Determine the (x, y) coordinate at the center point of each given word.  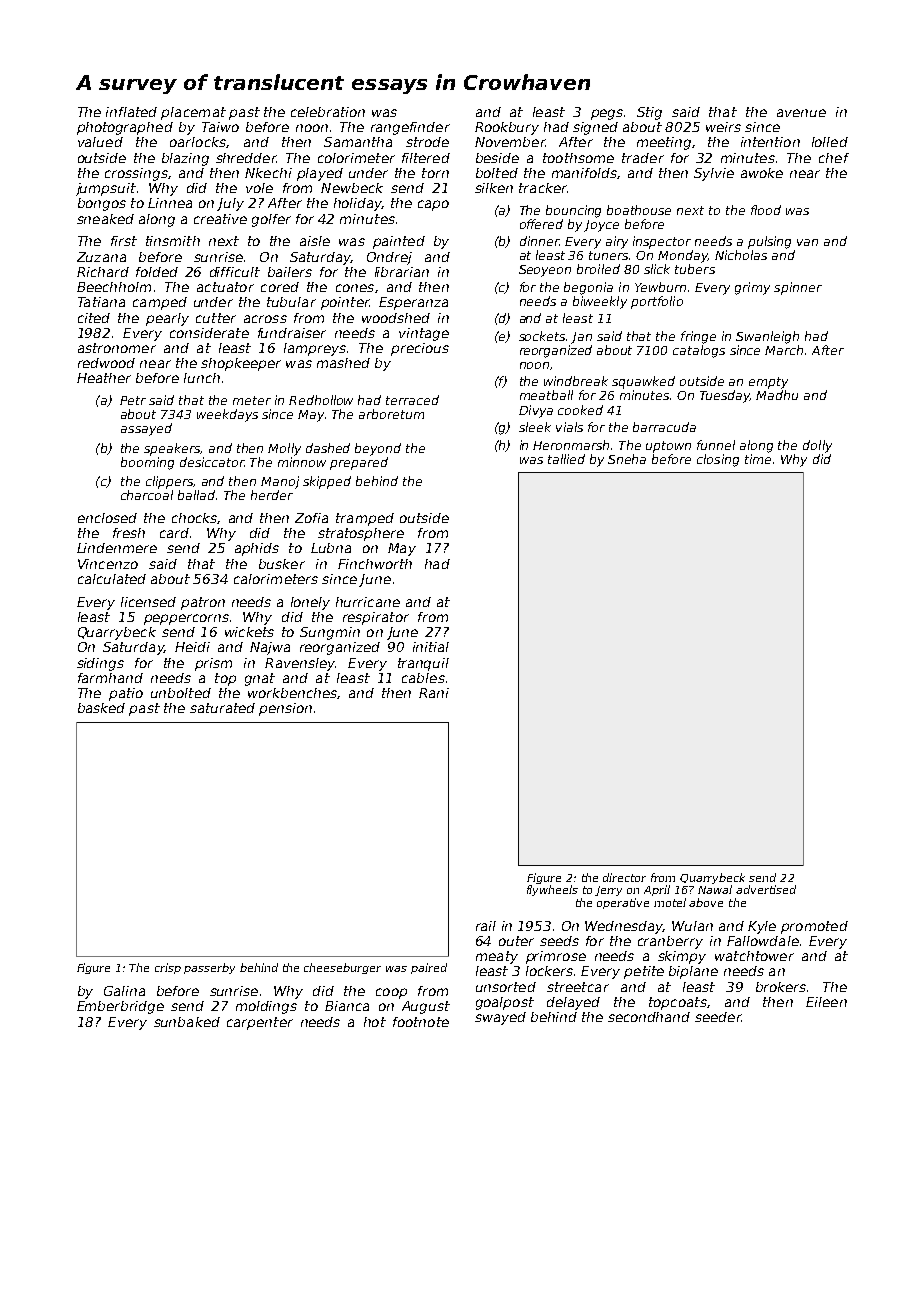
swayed (500, 1018)
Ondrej (389, 258)
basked (101, 708)
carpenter (260, 1023)
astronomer (117, 348)
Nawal (715, 889)
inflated (131, 112)
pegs (607, 114)
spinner (798, 288)
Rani (434, 693)
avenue (801, 113)
